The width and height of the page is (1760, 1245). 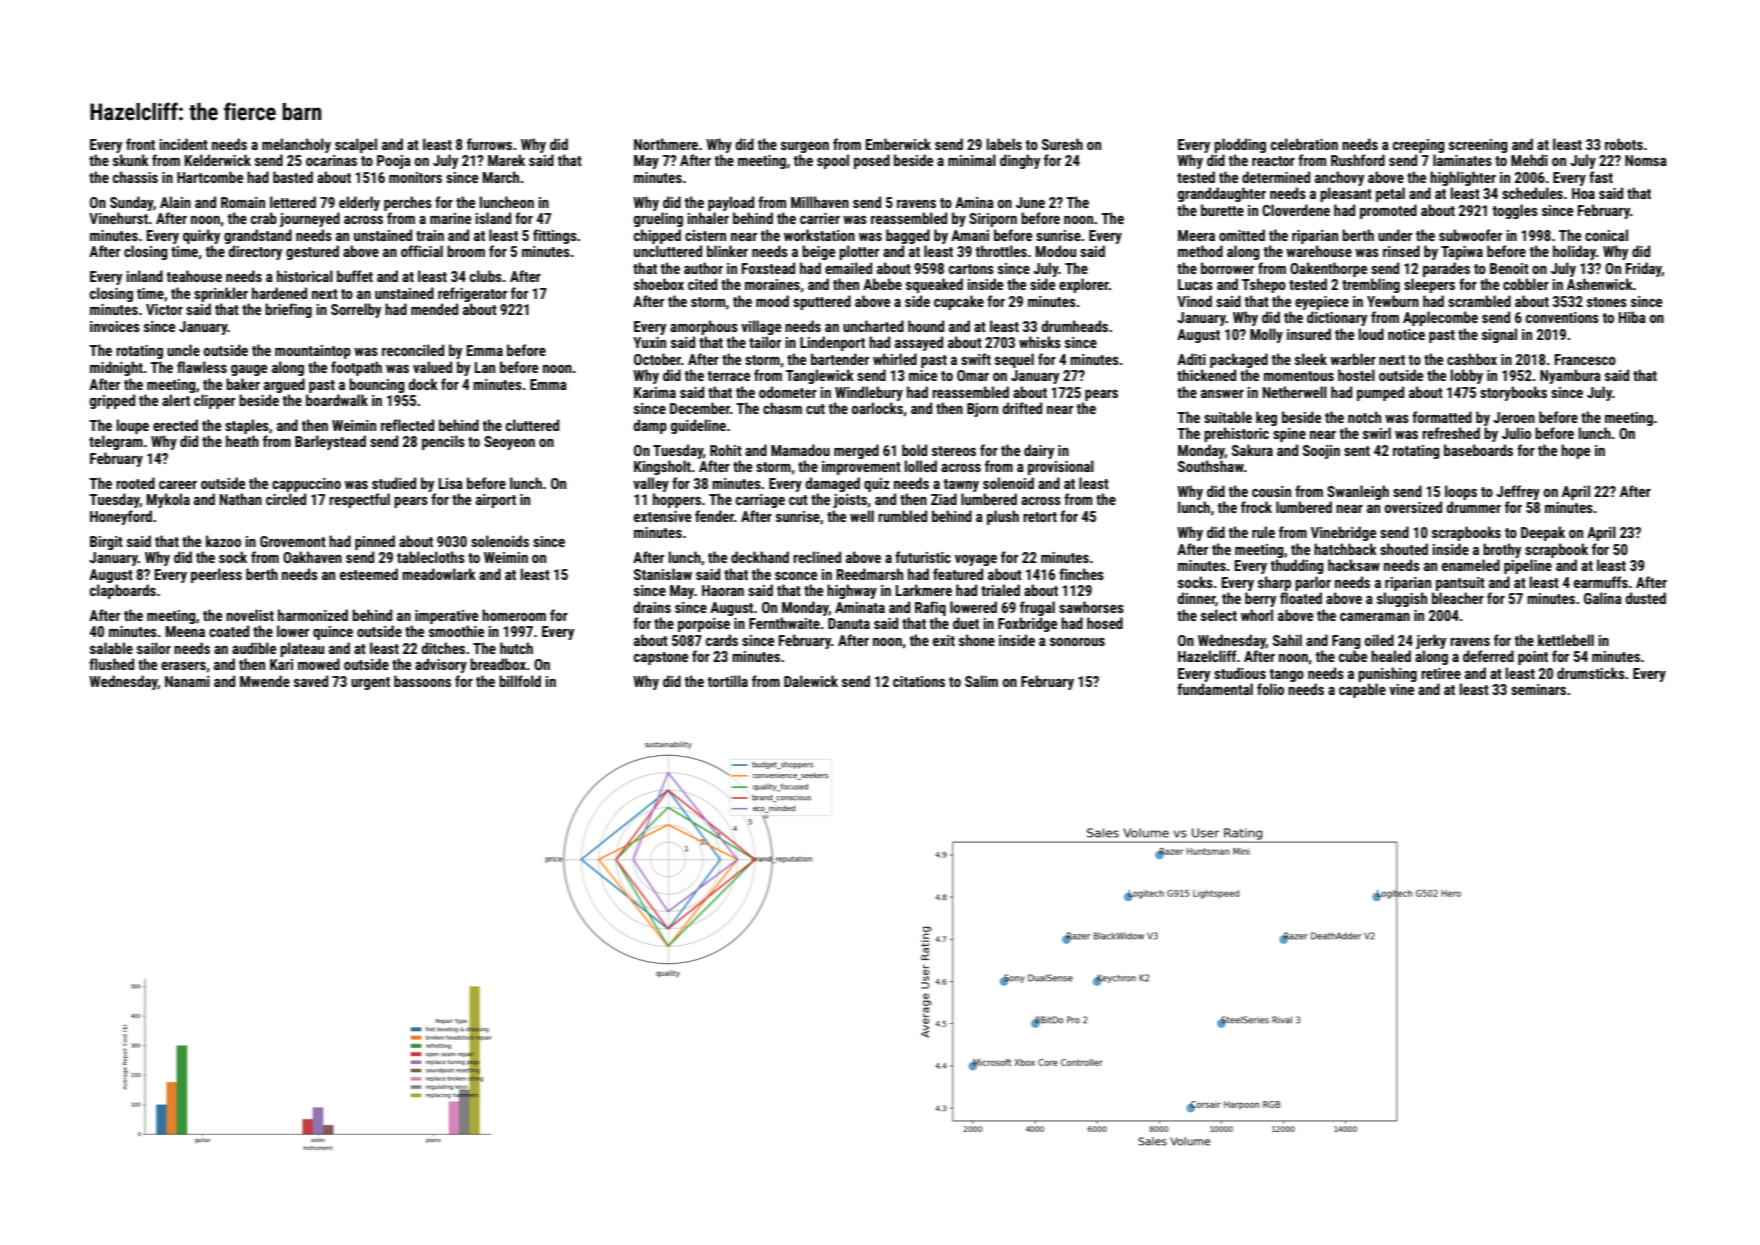 I want to click on buffet, so click(x=355, y=276).
